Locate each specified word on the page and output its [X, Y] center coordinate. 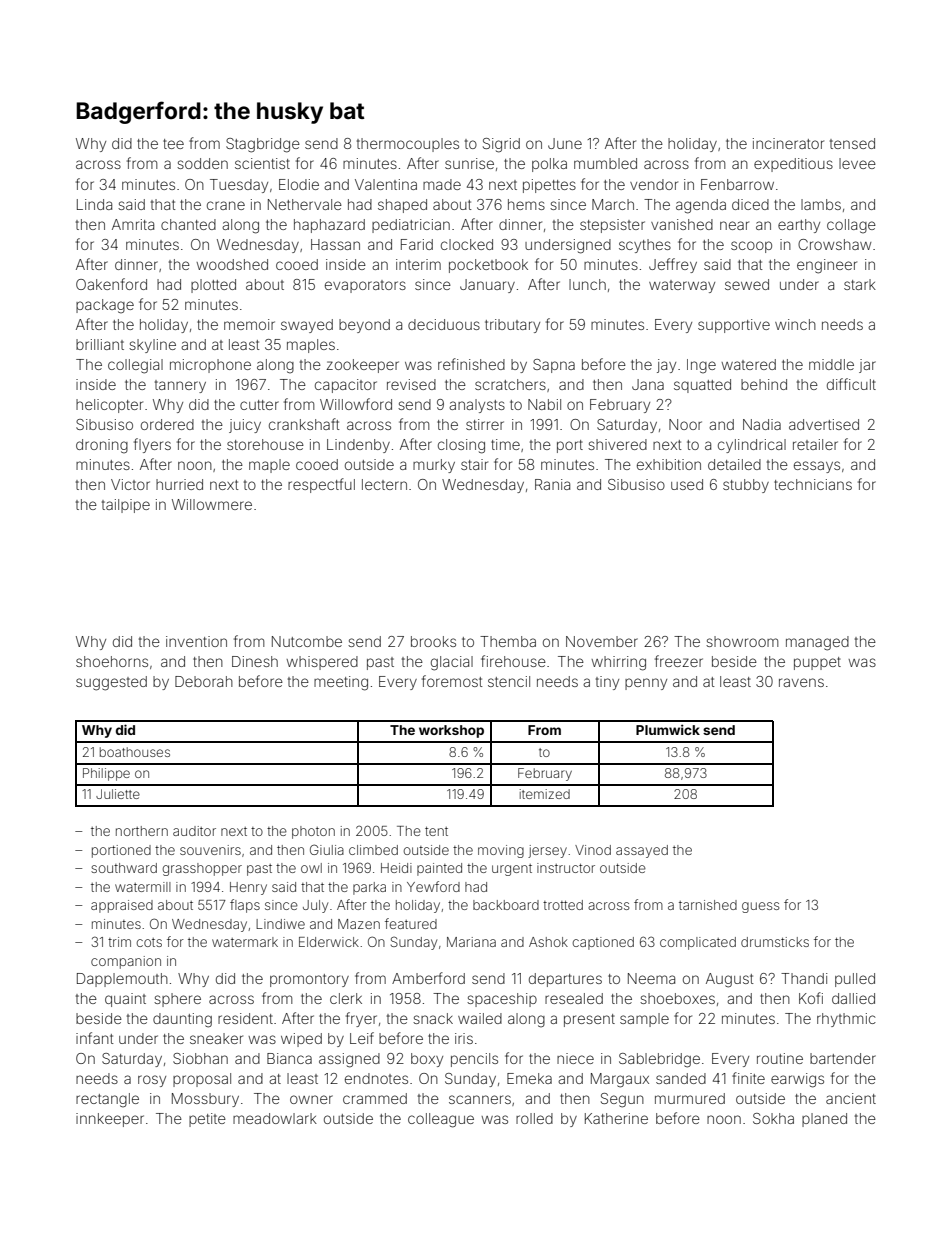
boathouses [135, 752]
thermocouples [408, 145]
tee [173, 144]
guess [760, 907]
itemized [545, 794]
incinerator [788, 143]
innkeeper [110, 1120]
